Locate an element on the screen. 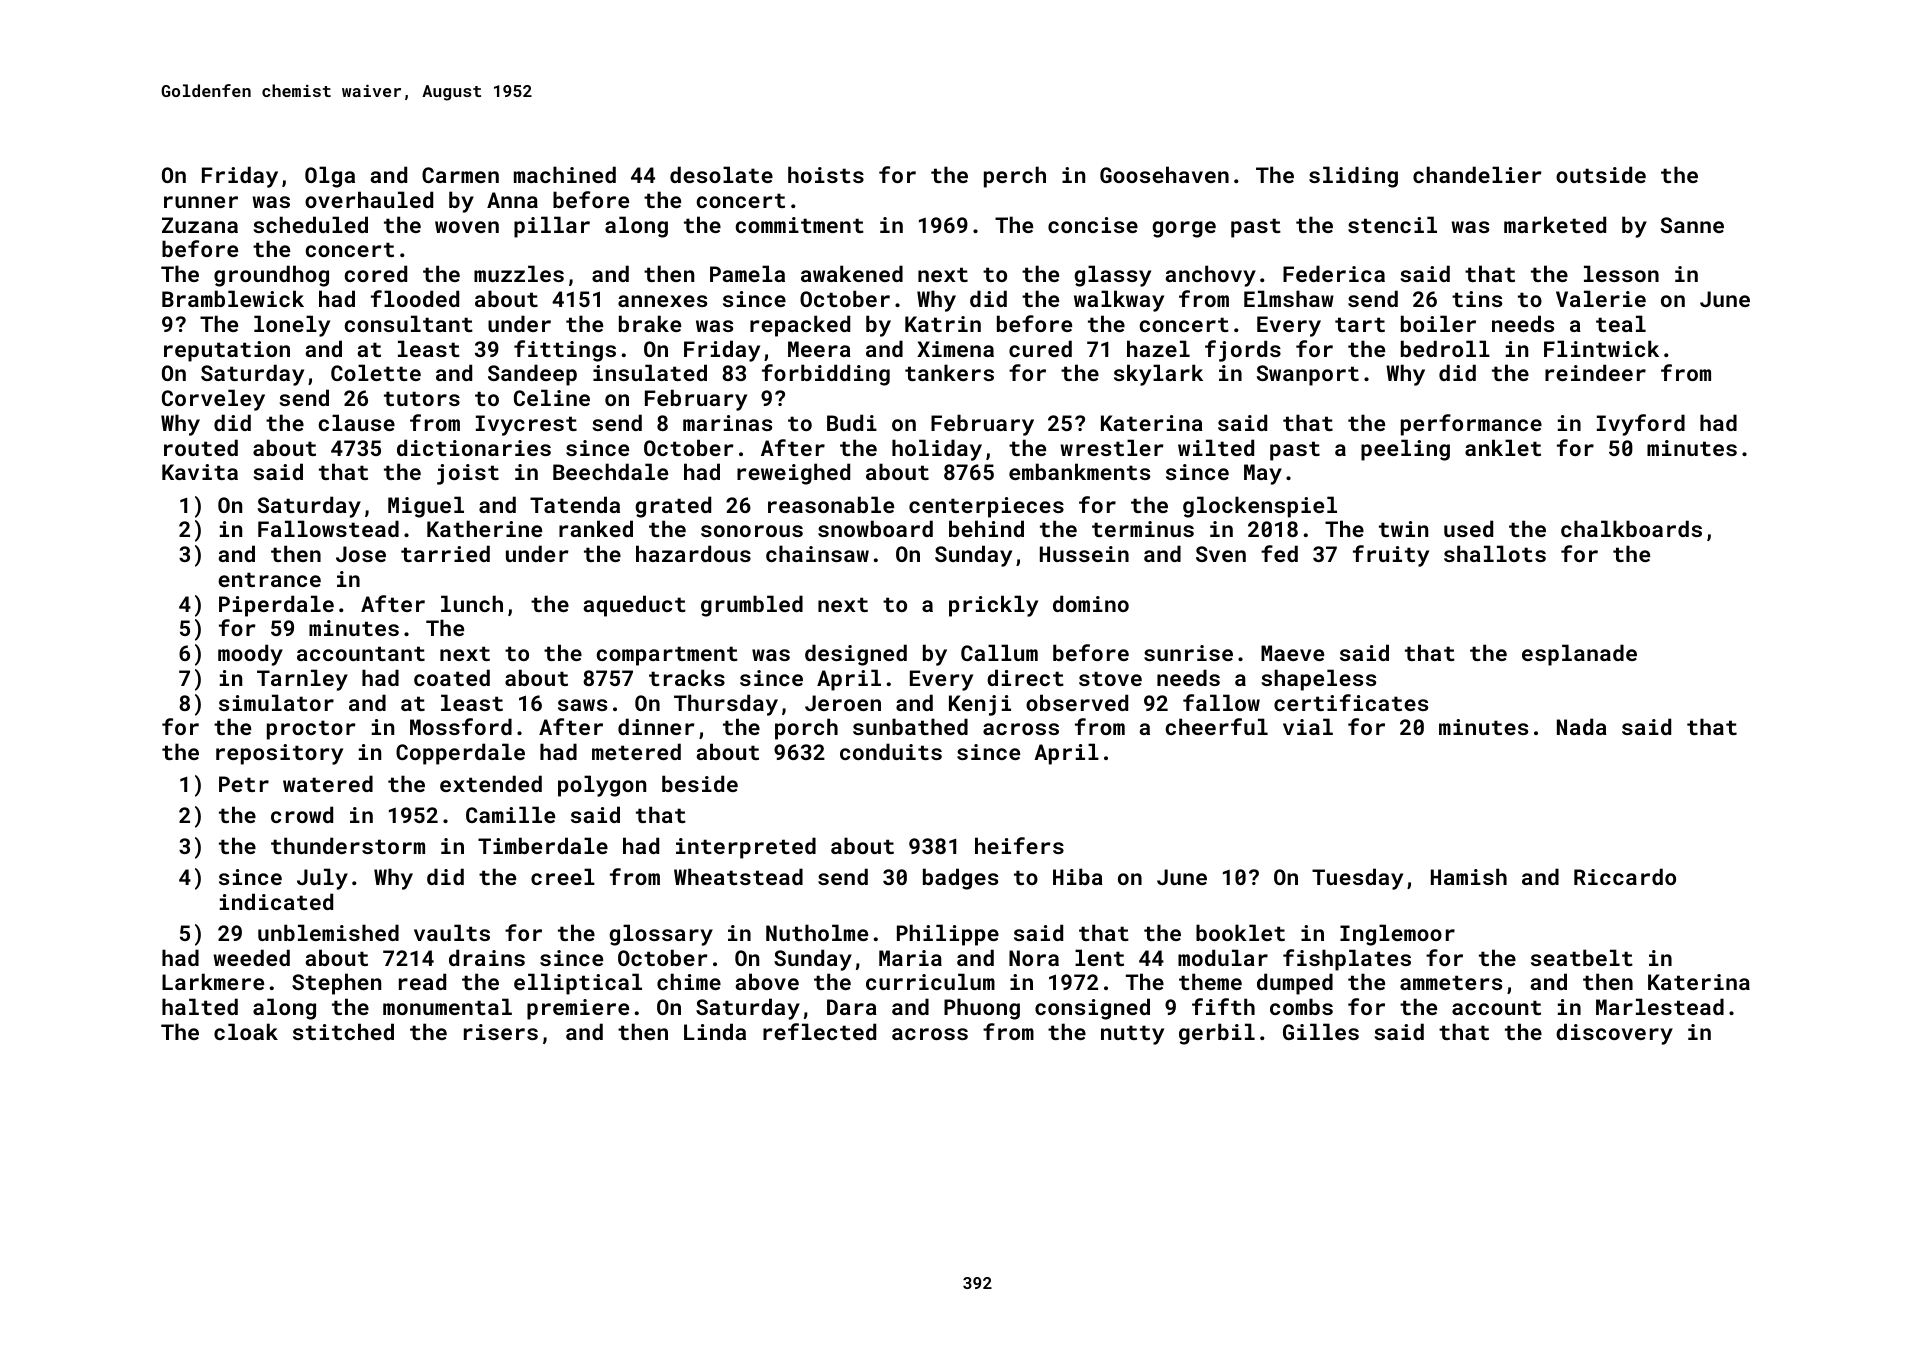  outside is located at coordinates (1601, 174).
